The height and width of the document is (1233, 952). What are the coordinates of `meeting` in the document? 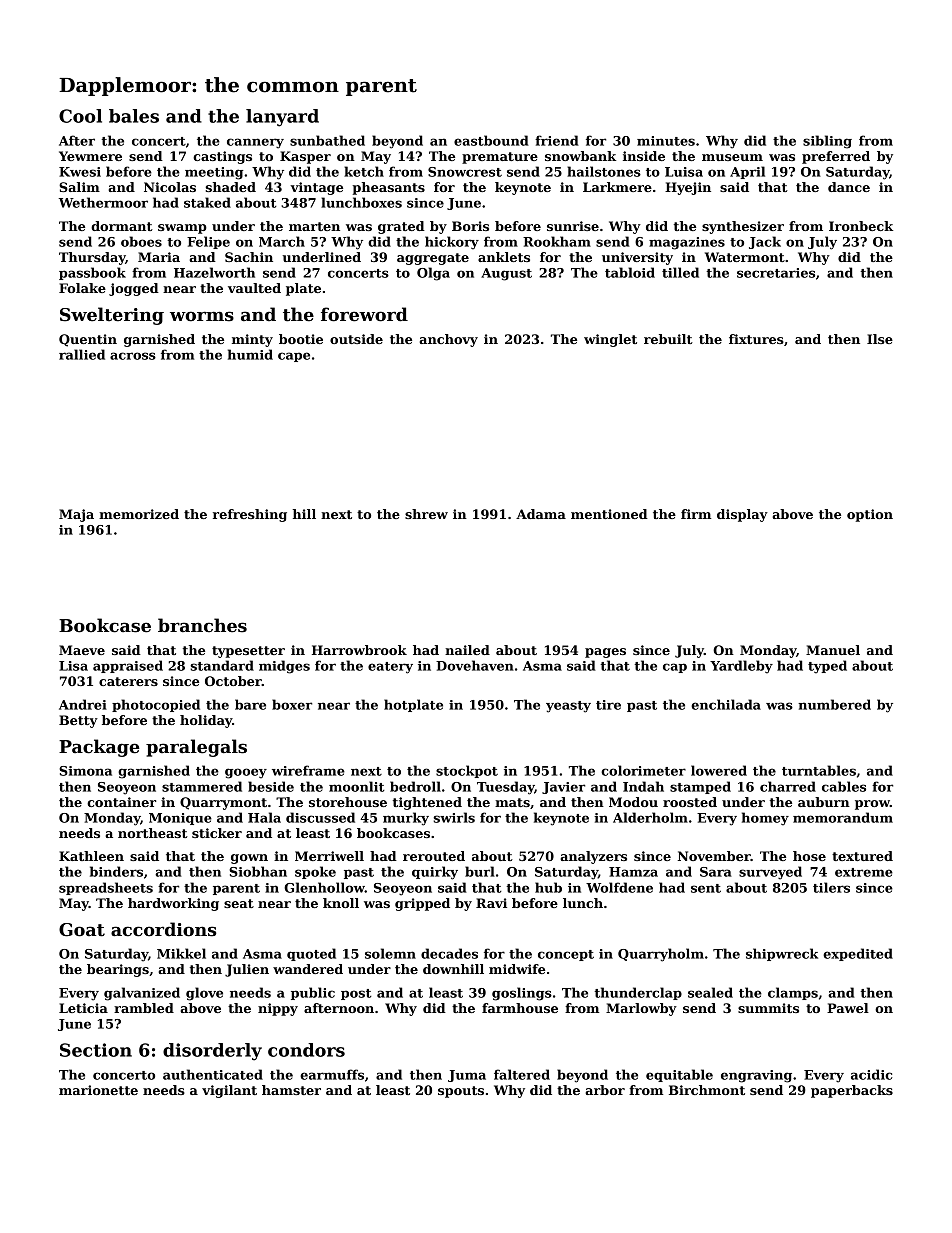 It's located at (214, 173).
